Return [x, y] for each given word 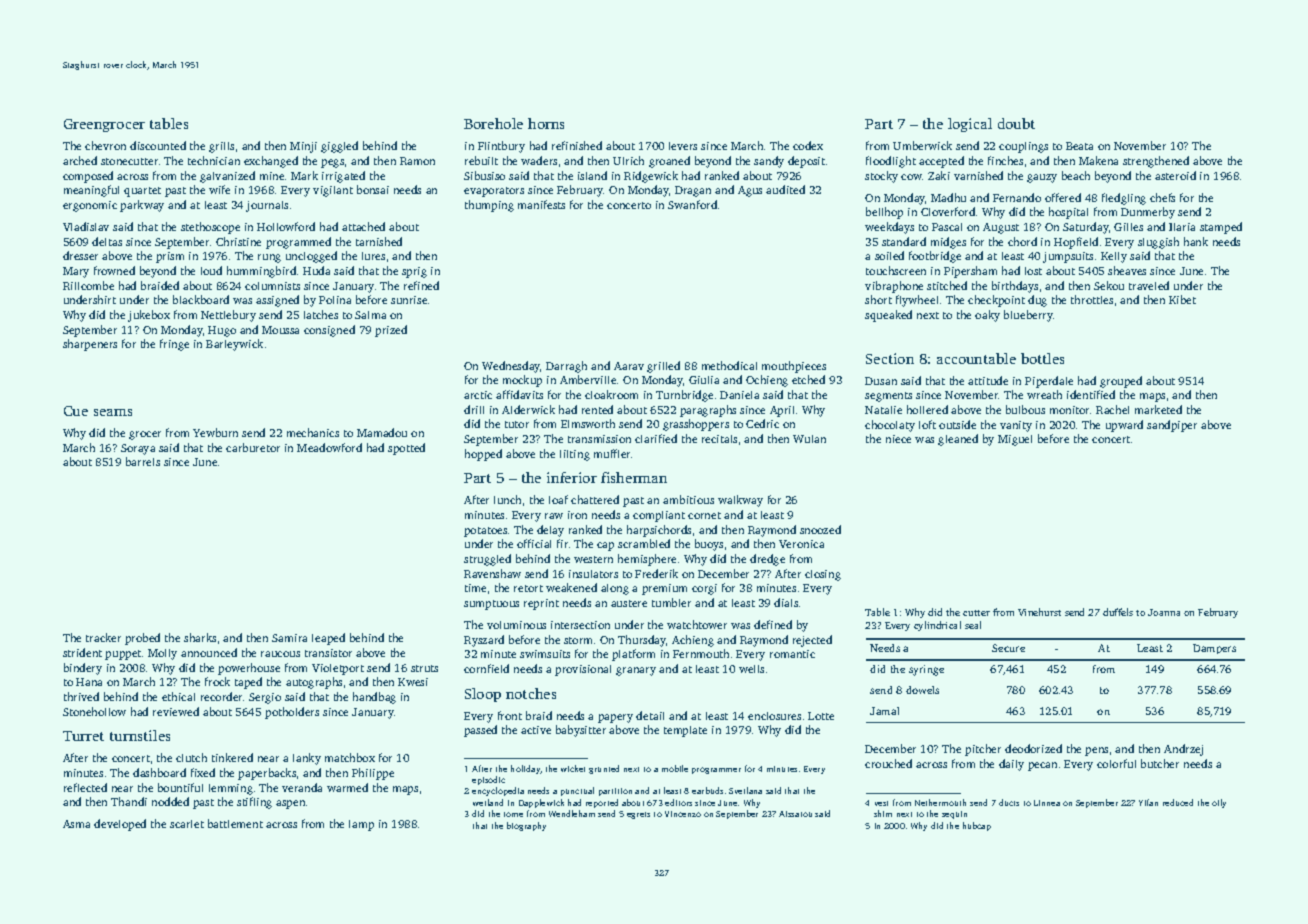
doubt [1016, 123]
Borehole [493, 123]
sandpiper [1172, 426]
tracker [103, 637]
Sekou [1109, 285]
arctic [478, 395]
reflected [85, 787]
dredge [767, 560]
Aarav [629, 366]
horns [546, 123]
